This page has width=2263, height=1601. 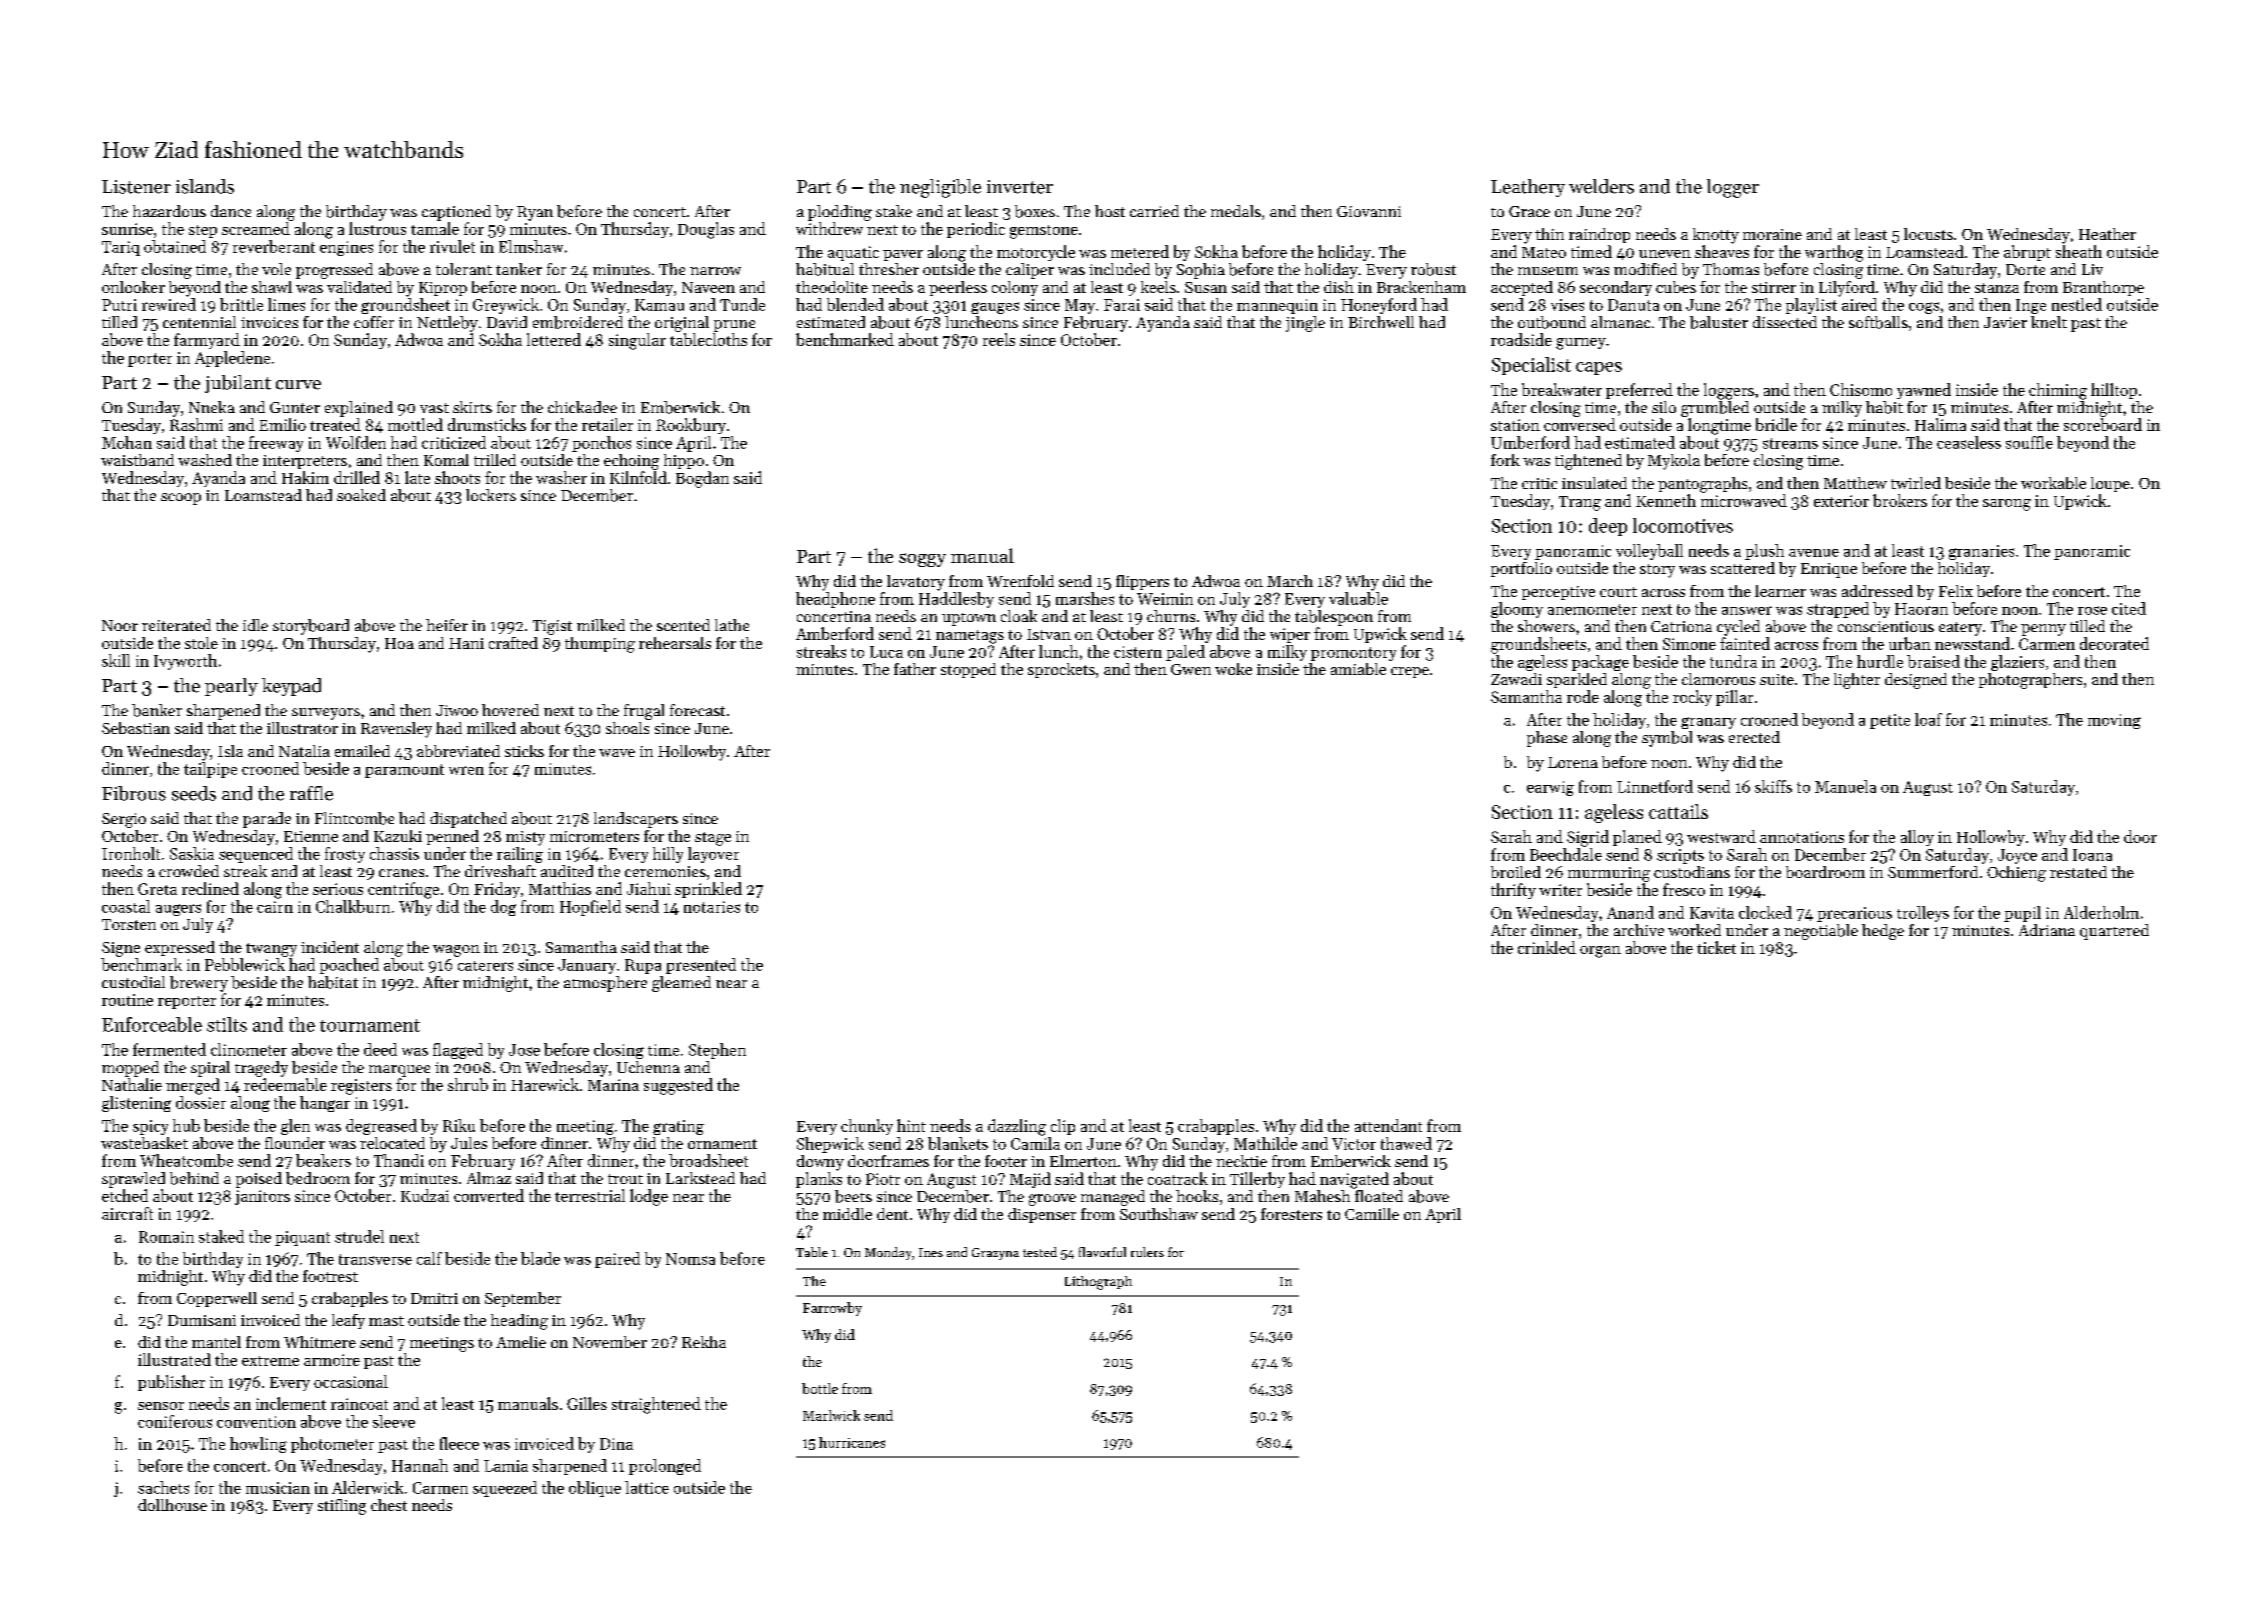 I want to click on Javier, so click(x=2005, y=322).
